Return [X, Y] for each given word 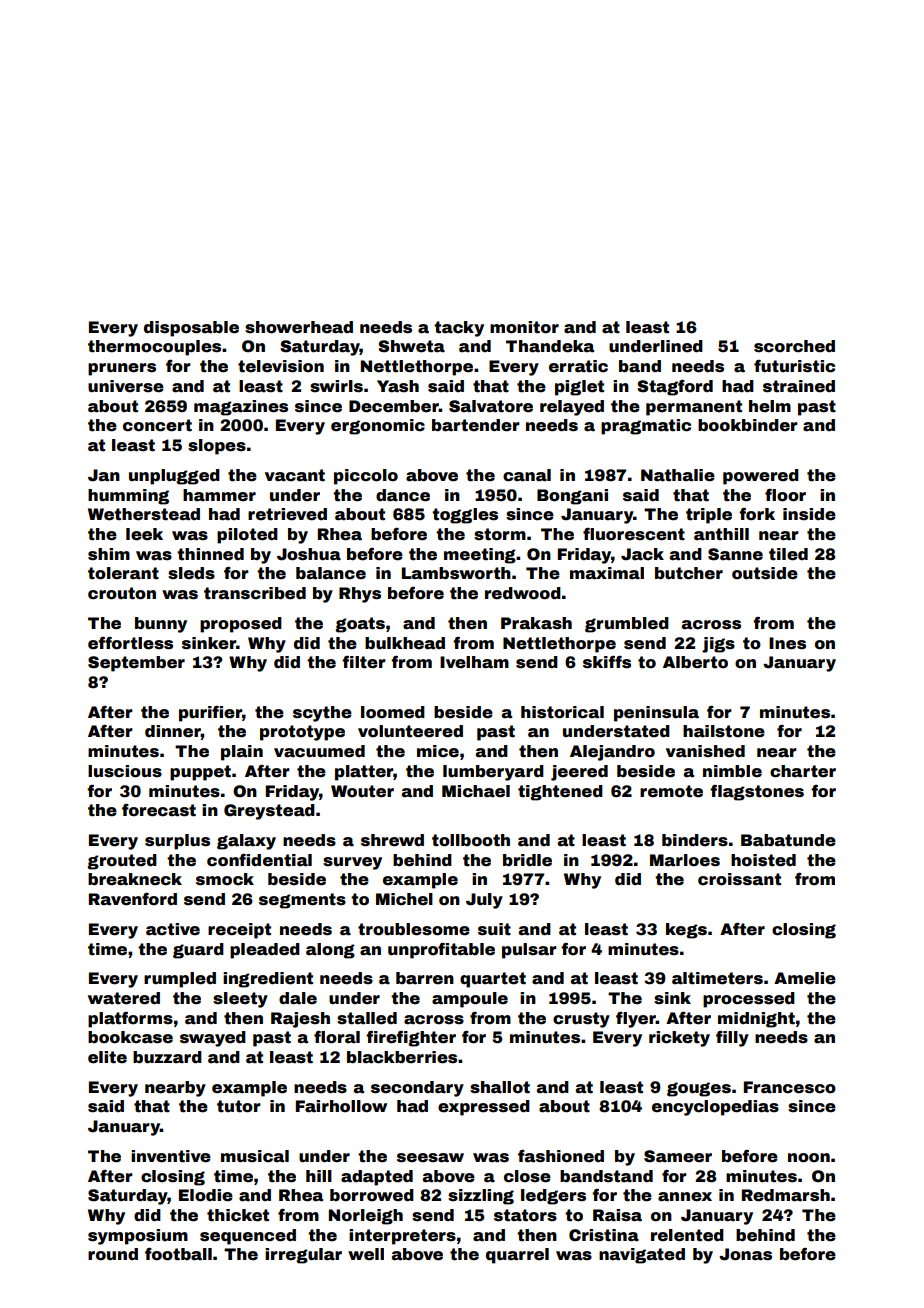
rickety [679, 1039]
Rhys [360, 595]
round [113, 1254]
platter [364, 773]
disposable [191, 329]
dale [298, 998]
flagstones [757, 793]
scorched [794, 346]
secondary [417, 1089]
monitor [524, 327]
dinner [173, 731]
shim [109, 554]
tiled [788, 554]
